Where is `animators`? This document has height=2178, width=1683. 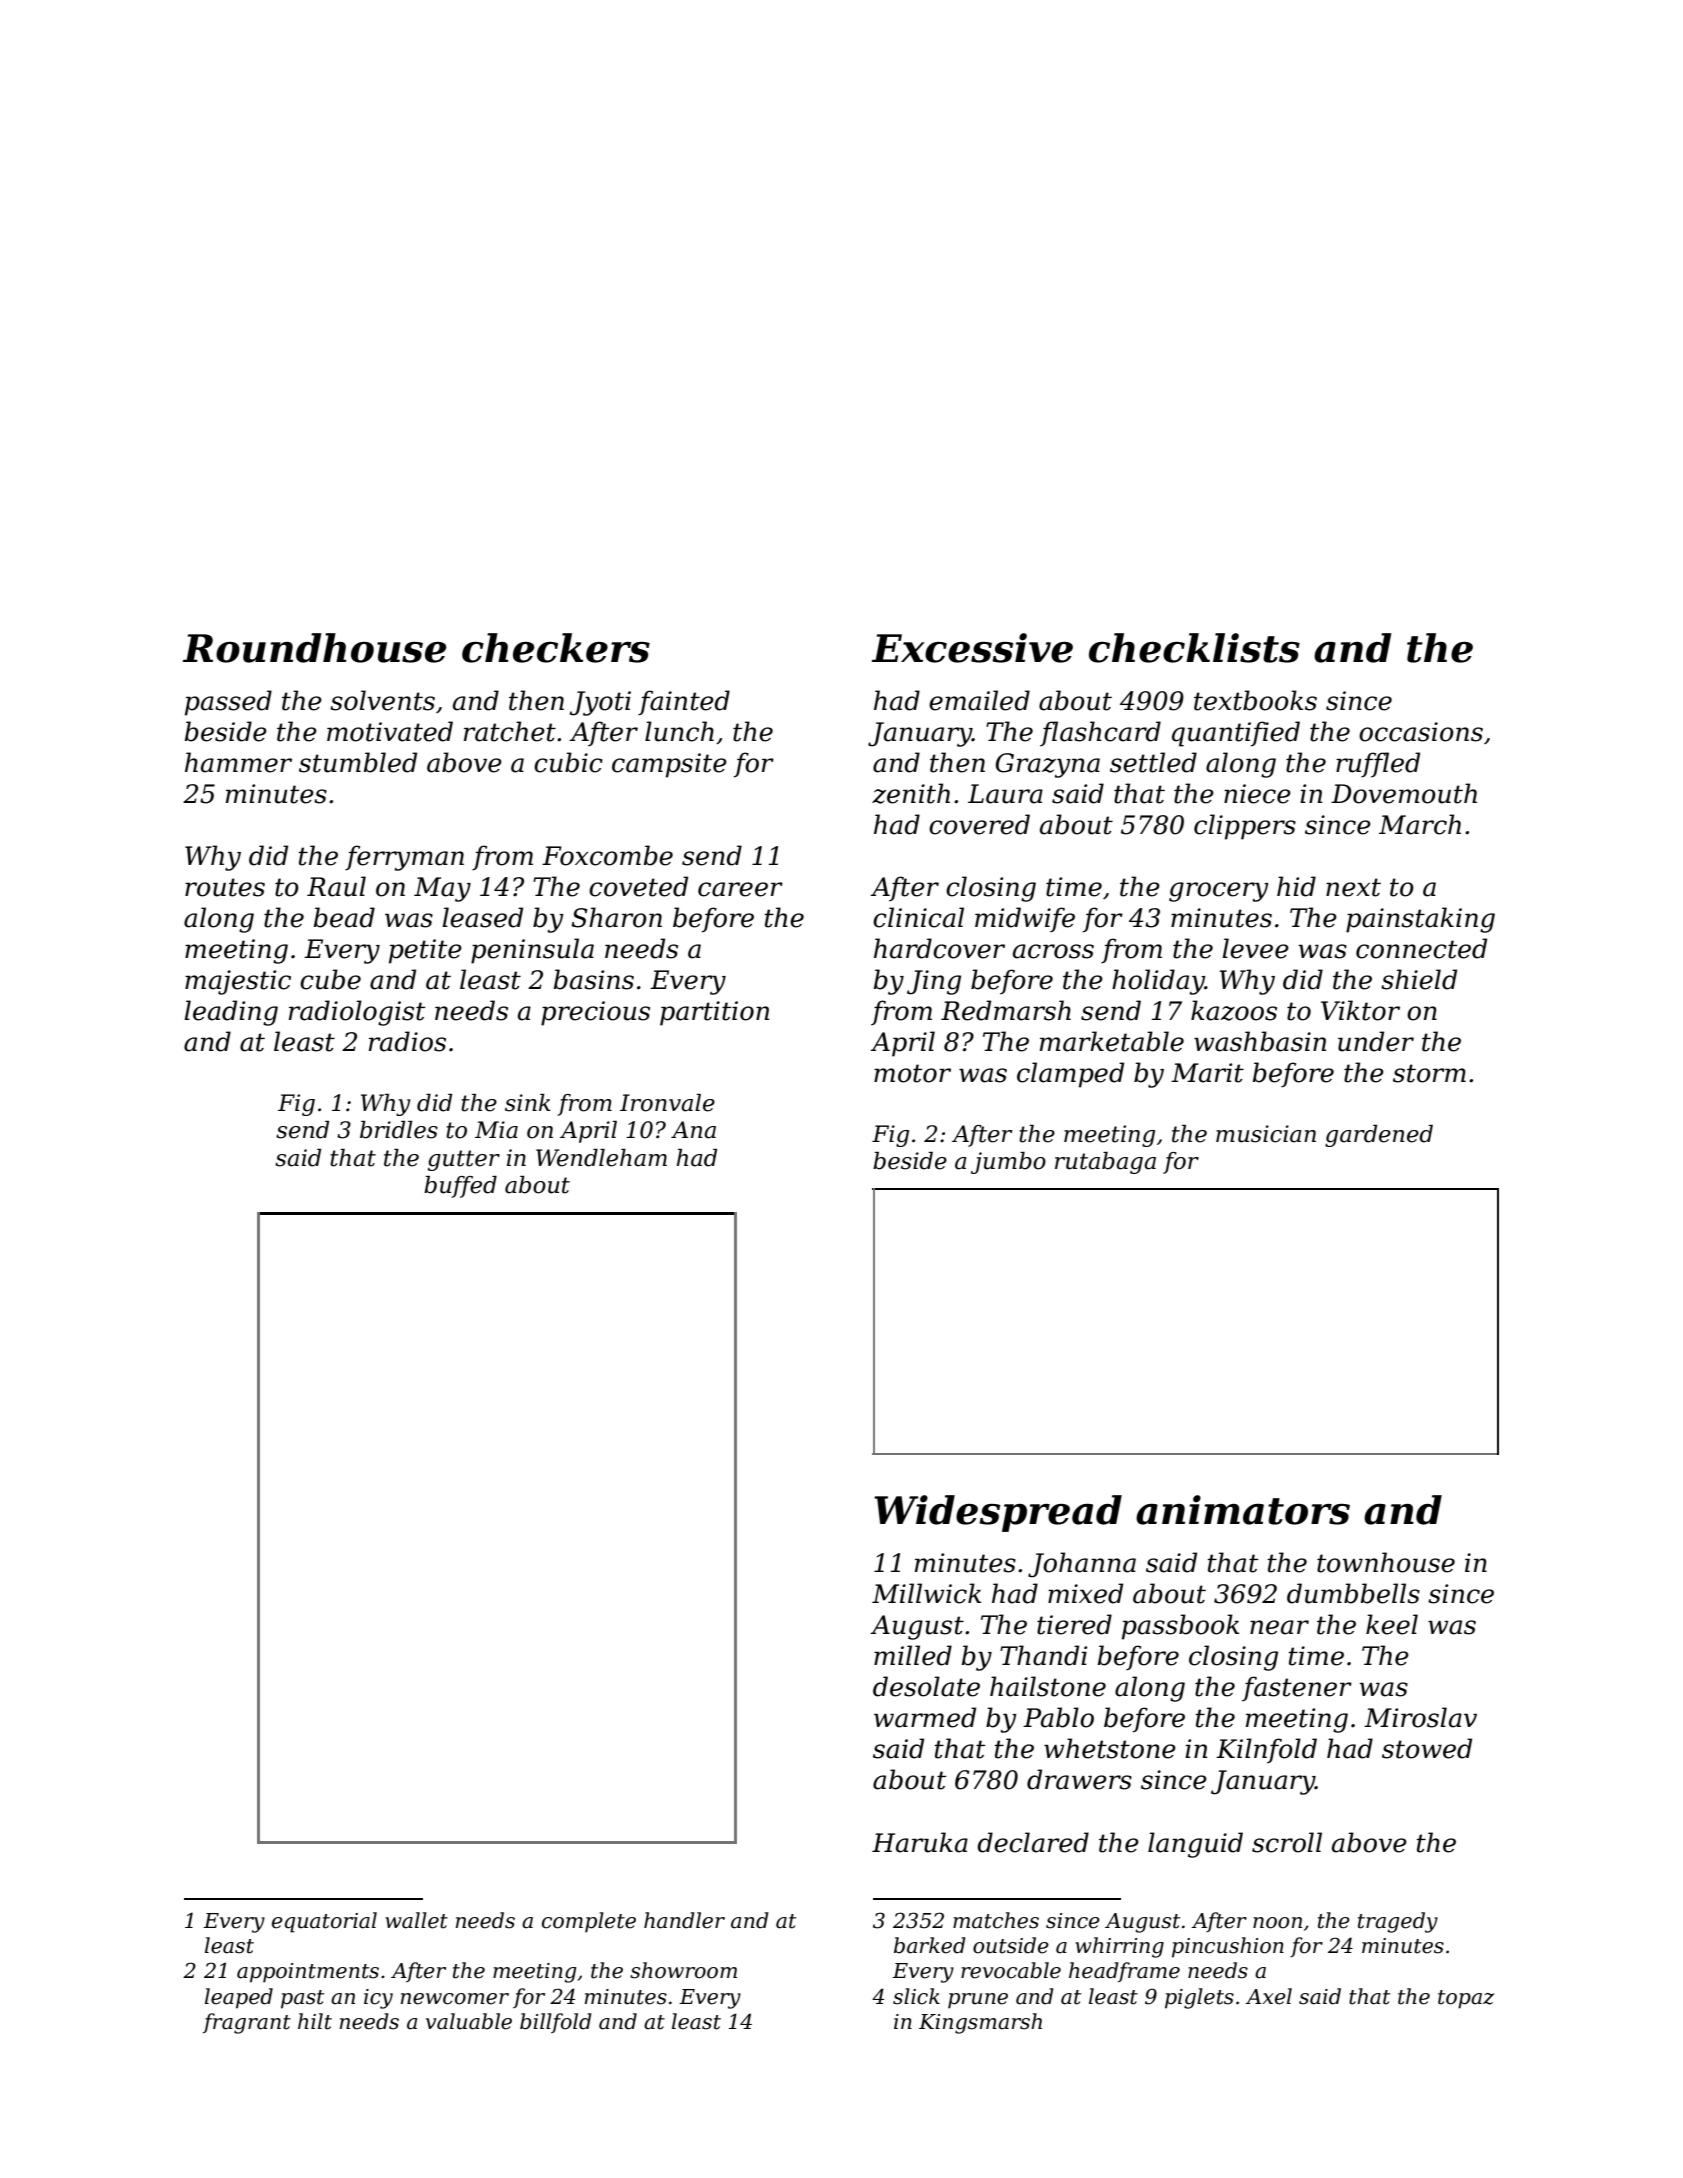 animators is located at coordinates (1243, 1510).
